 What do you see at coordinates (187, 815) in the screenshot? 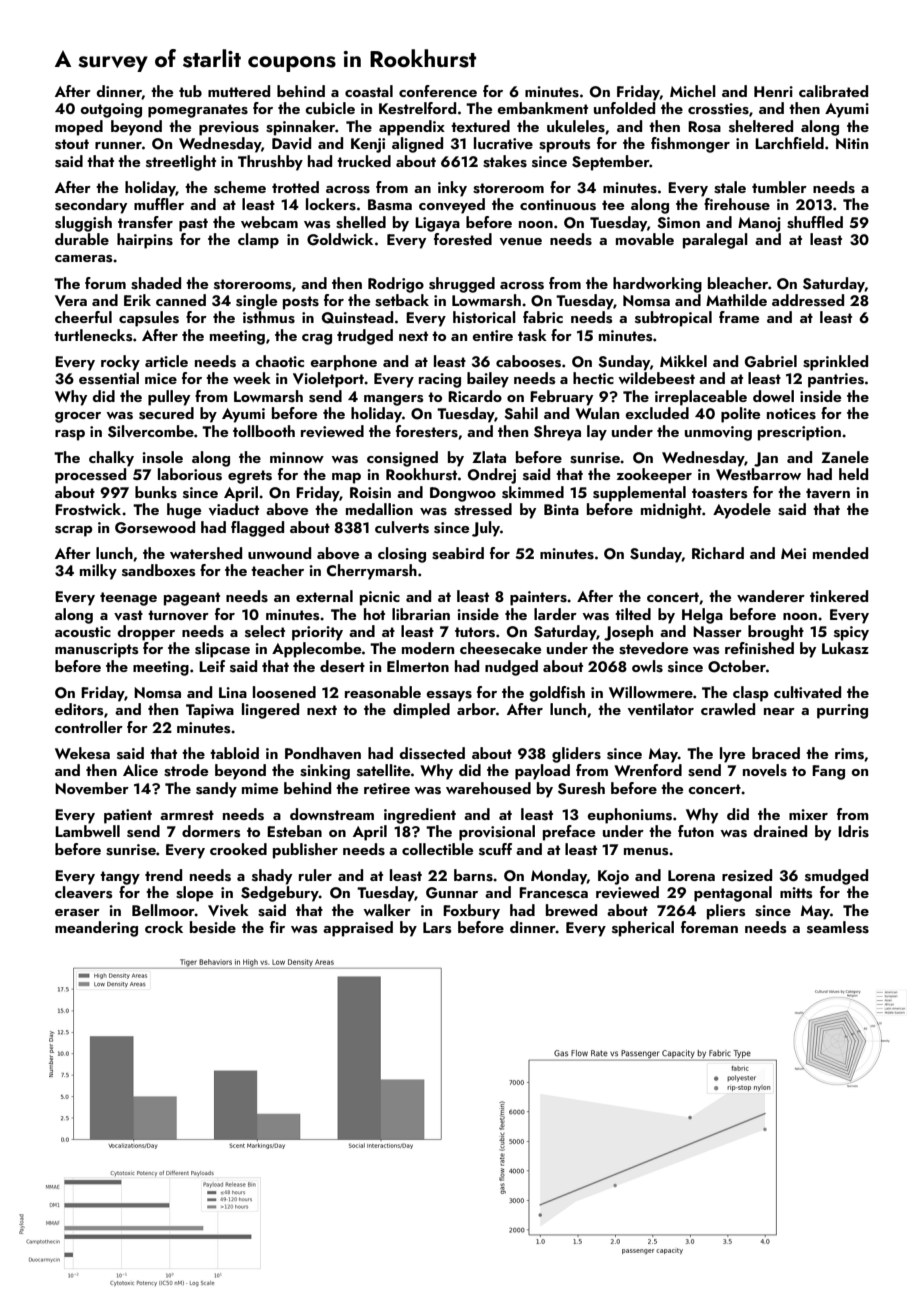
I see `armrest` at bounding box center [187, 815].
